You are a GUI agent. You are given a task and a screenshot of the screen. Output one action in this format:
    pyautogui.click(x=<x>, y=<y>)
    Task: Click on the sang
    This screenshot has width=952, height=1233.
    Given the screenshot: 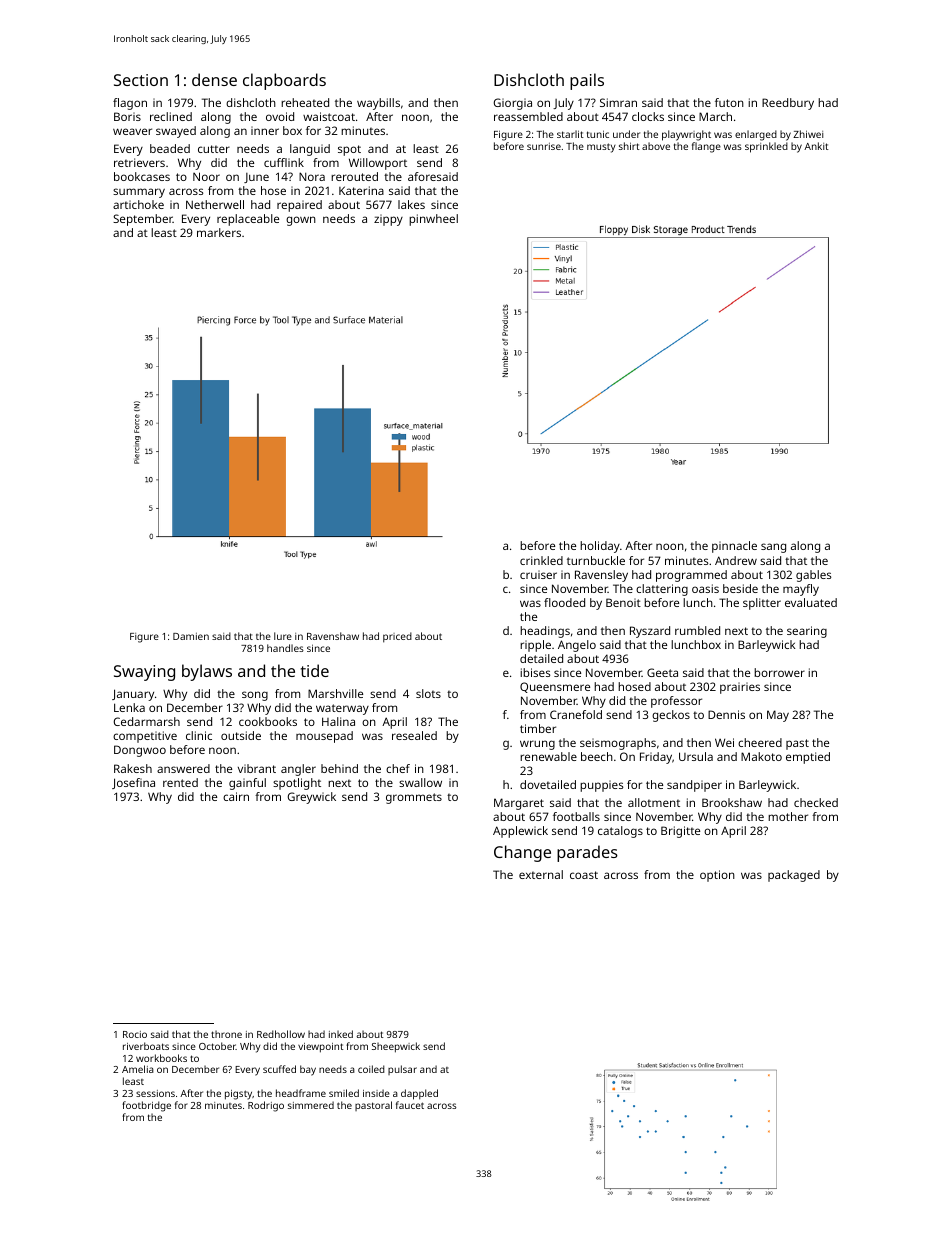 What is the action you would take?
    pyautogui.click(x=773, y=548)
